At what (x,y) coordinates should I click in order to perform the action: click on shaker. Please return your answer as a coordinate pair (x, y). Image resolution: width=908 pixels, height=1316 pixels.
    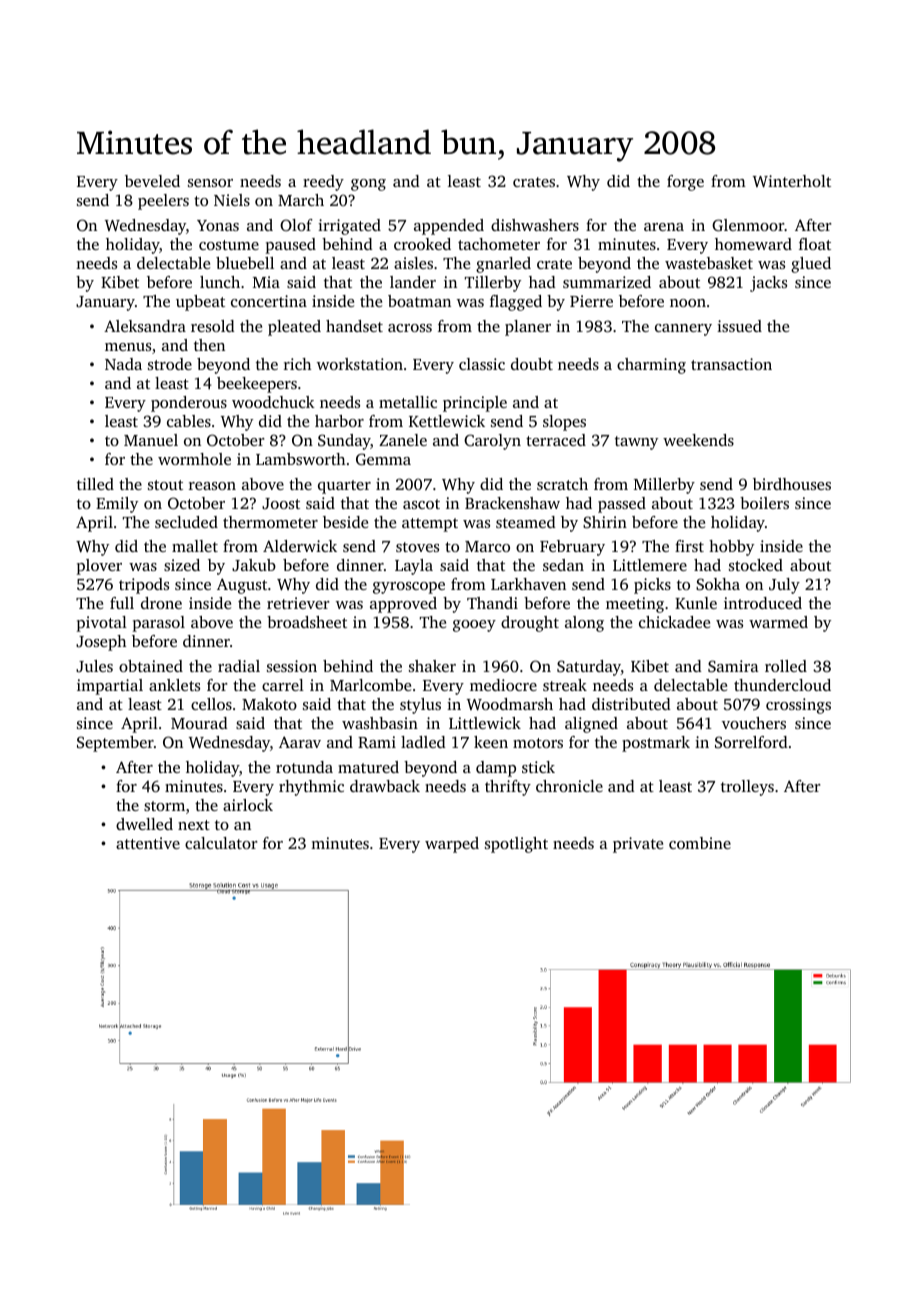
    Looking at the image, I should click on (432, 666).
